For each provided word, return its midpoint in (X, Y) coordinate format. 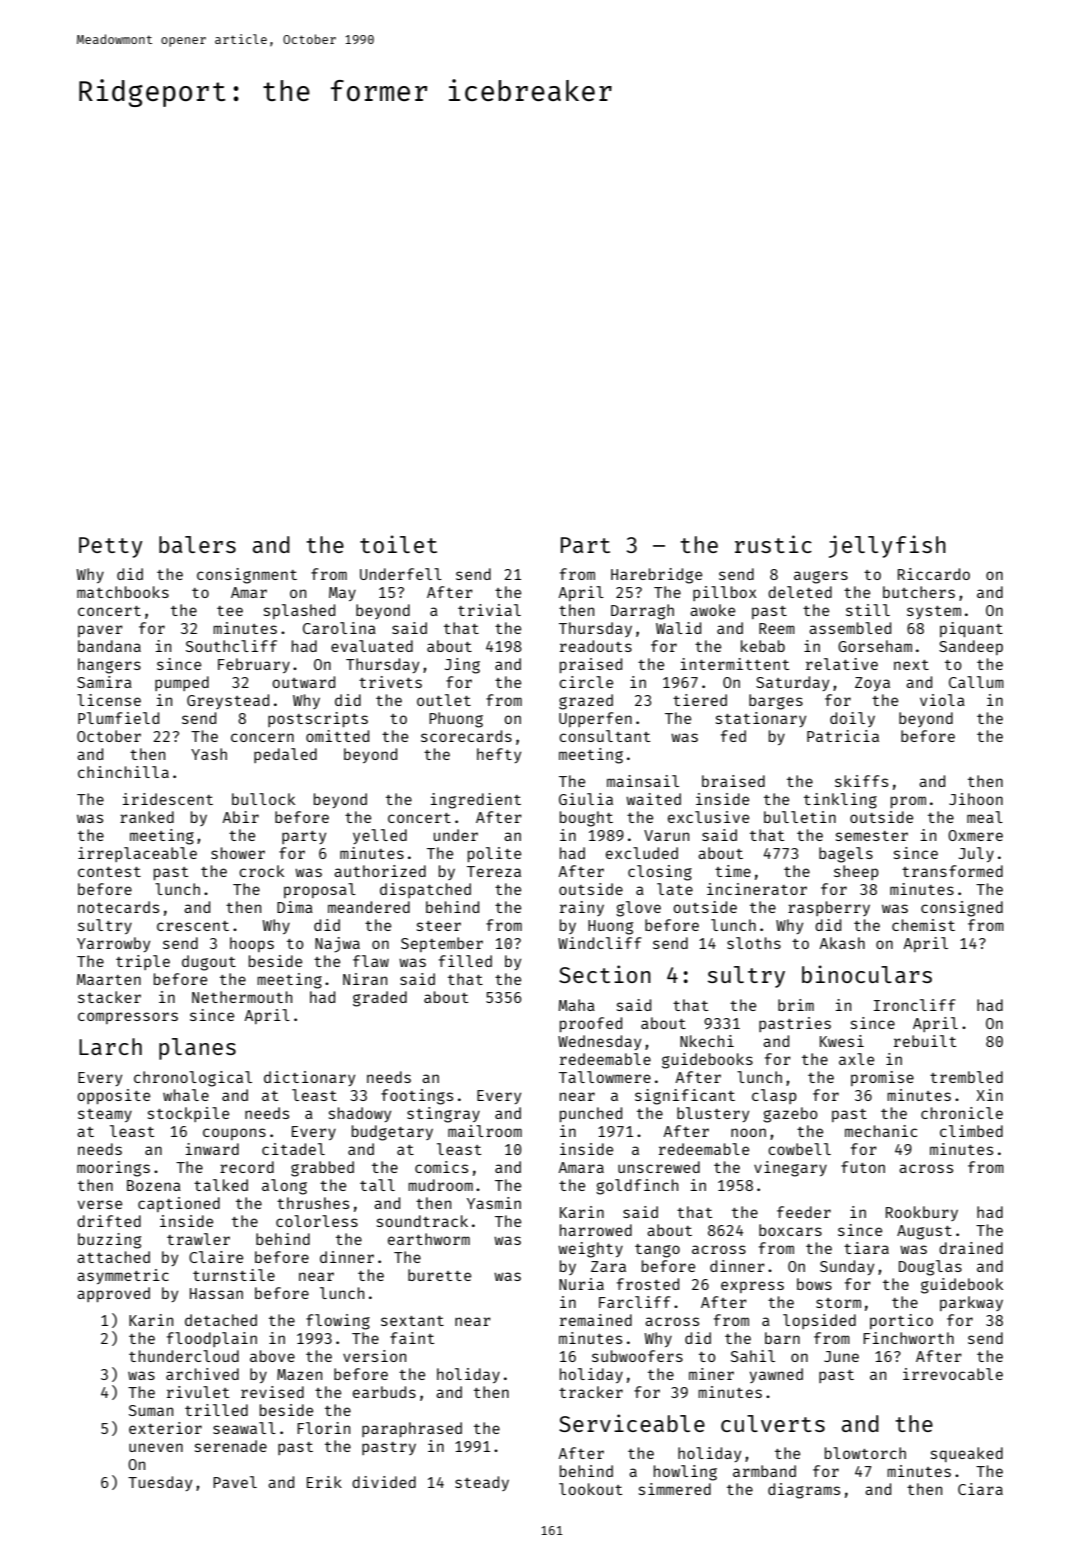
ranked (147, 817)
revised (272, 1392)
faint (412, 1338)
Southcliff (231, 646)
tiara (866, 1248)
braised (733, 781)
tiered (700, 700)
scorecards (466, 736)
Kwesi (842, 1041)
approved (113, 1294)
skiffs (861, 781)
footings (417, 1097)
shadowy (360, 1114)
